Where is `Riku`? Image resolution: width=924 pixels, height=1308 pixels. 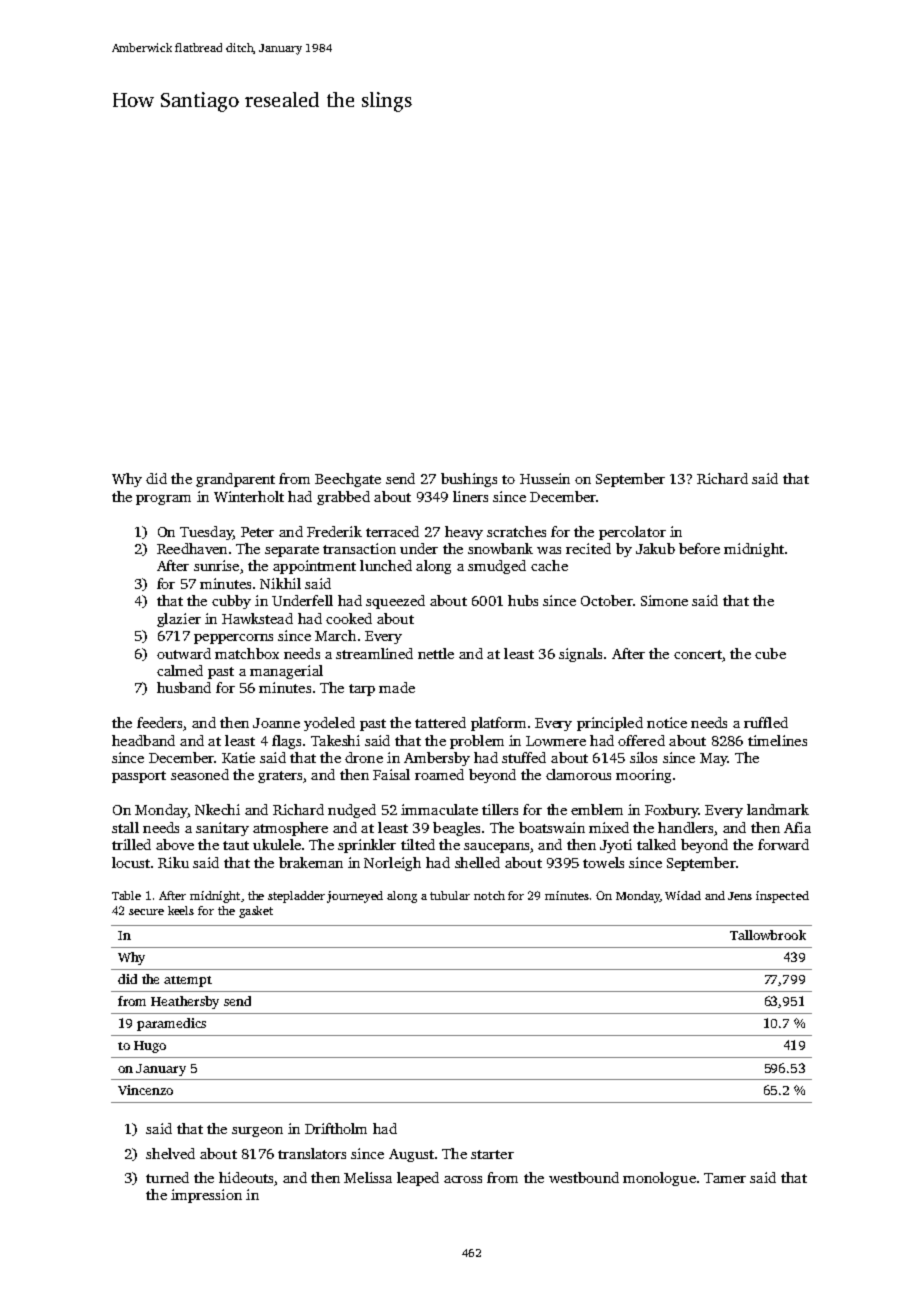 Riku is located at coordinates (173, 862).
